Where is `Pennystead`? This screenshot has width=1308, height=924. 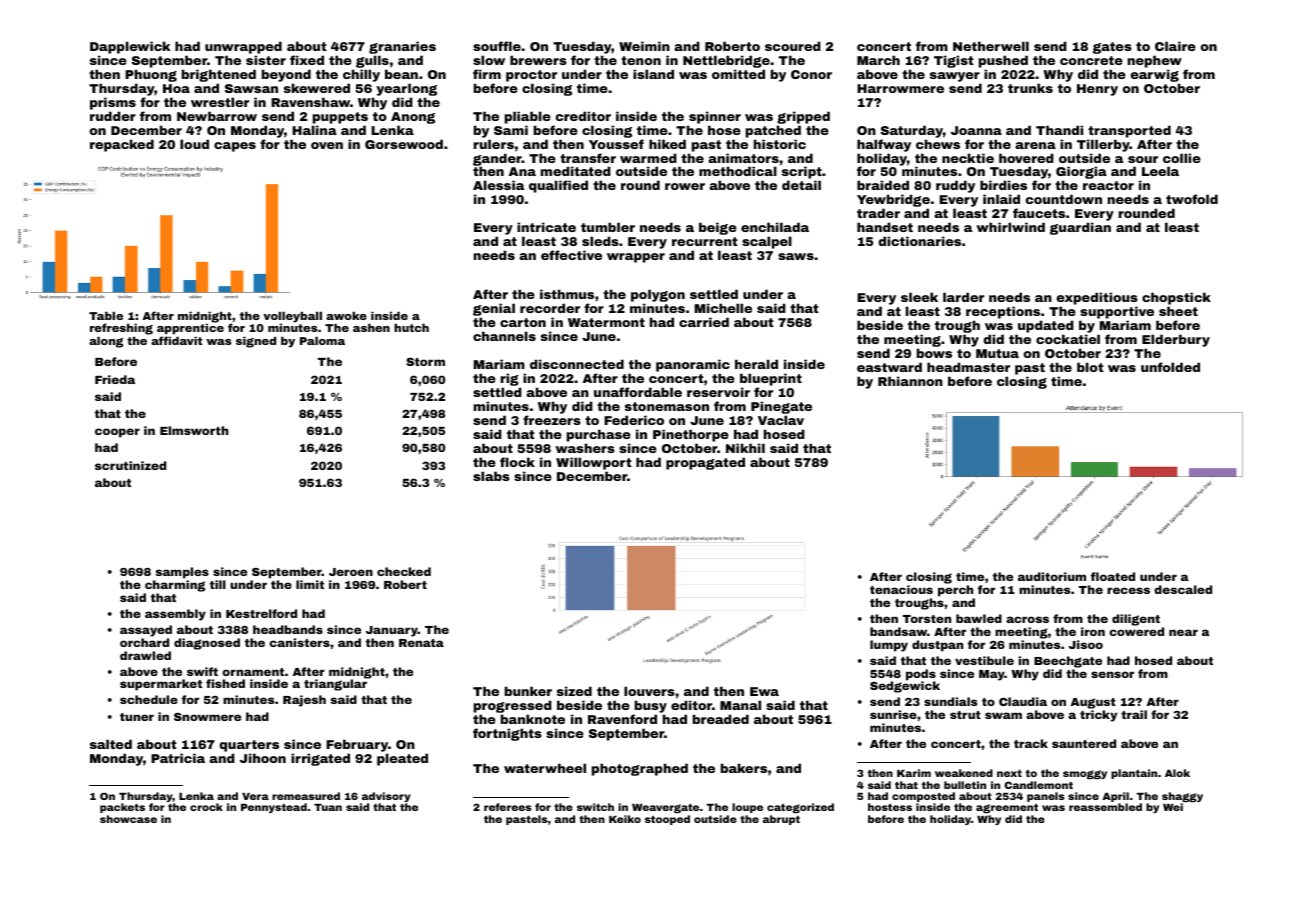 Pennystead is located at coordinates (274, 808).
